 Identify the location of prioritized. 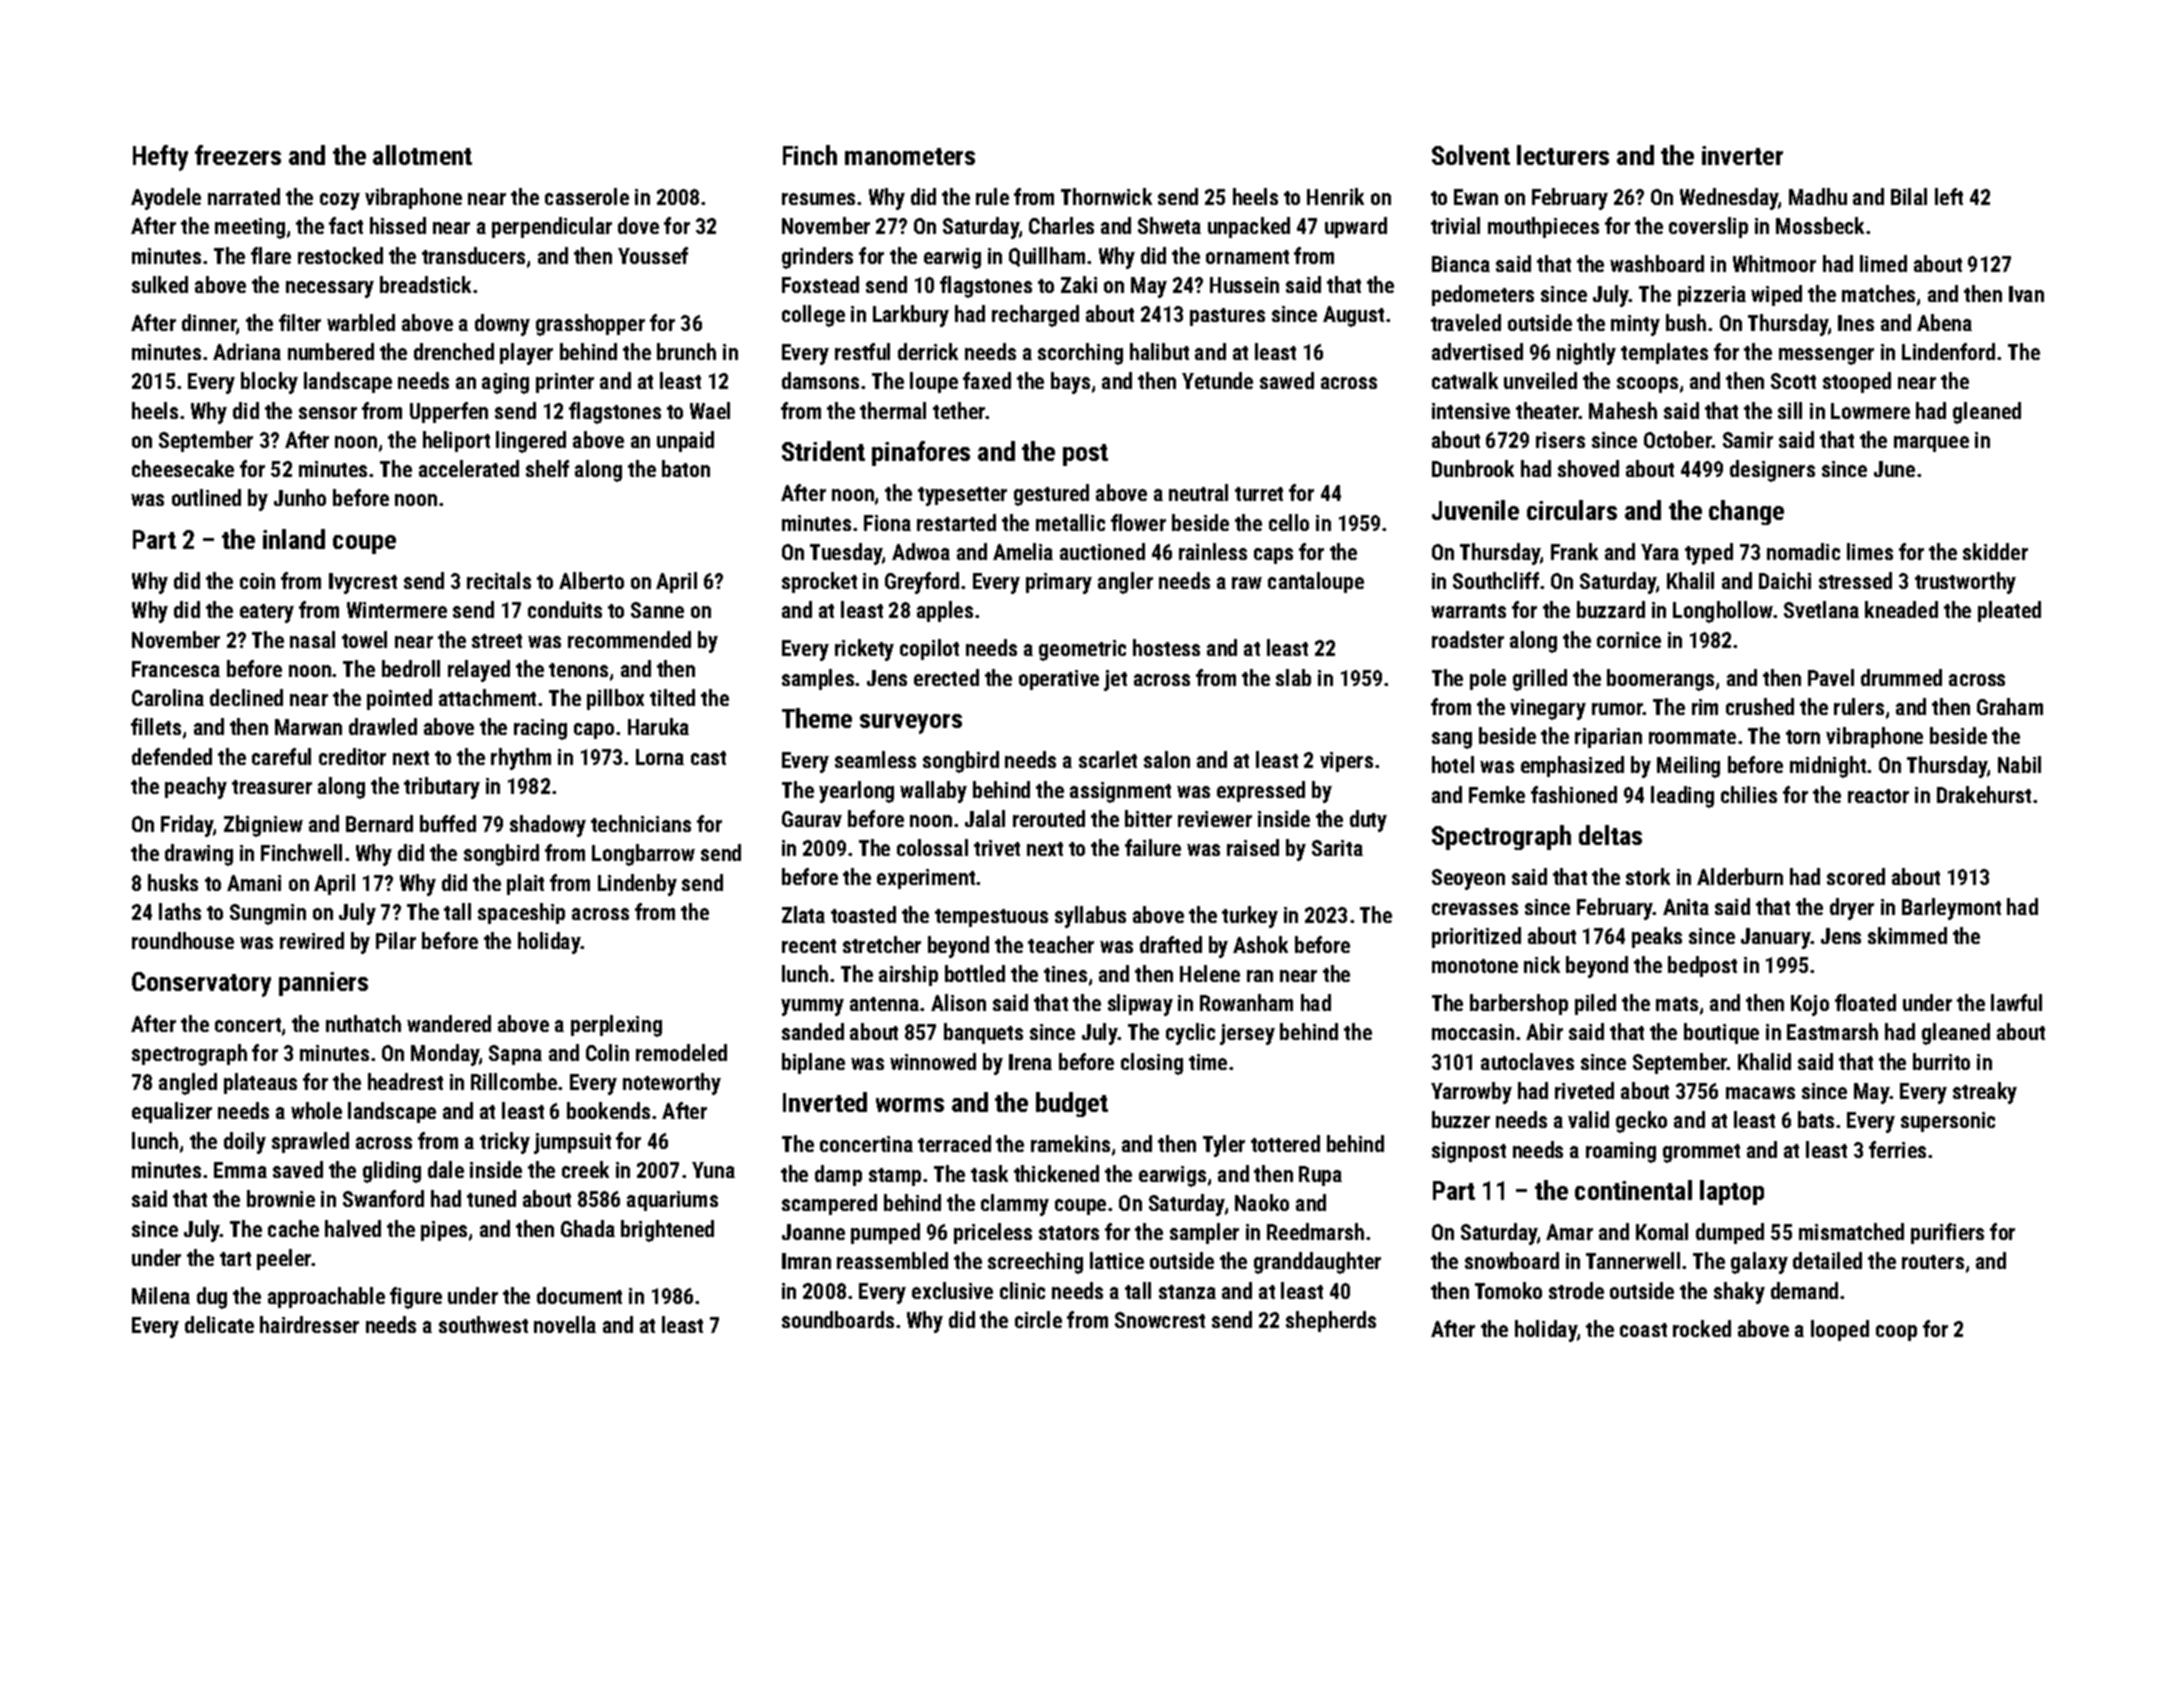
(1476, 937).
